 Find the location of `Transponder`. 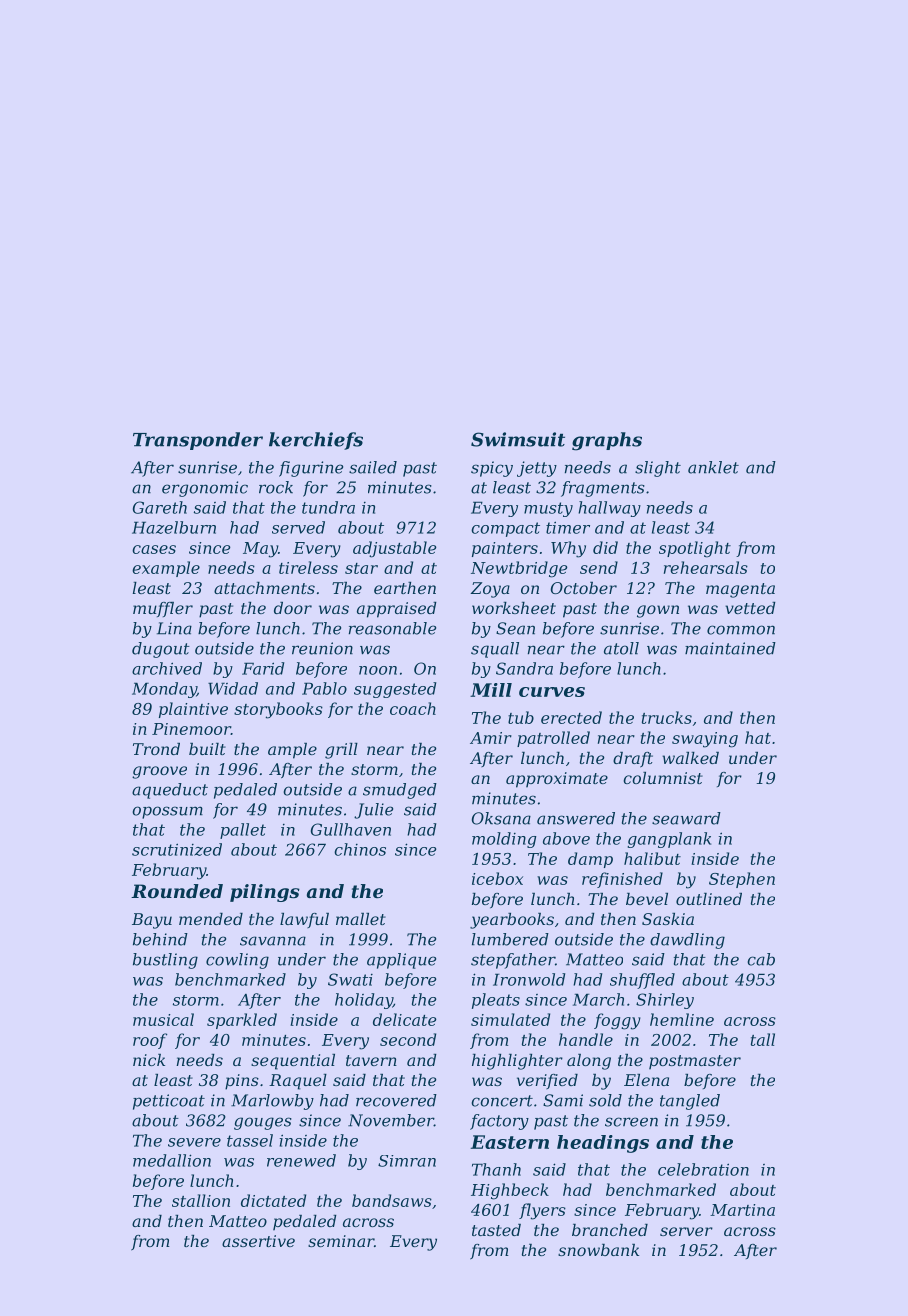

Transponder is located at coordinates (198, 441).
